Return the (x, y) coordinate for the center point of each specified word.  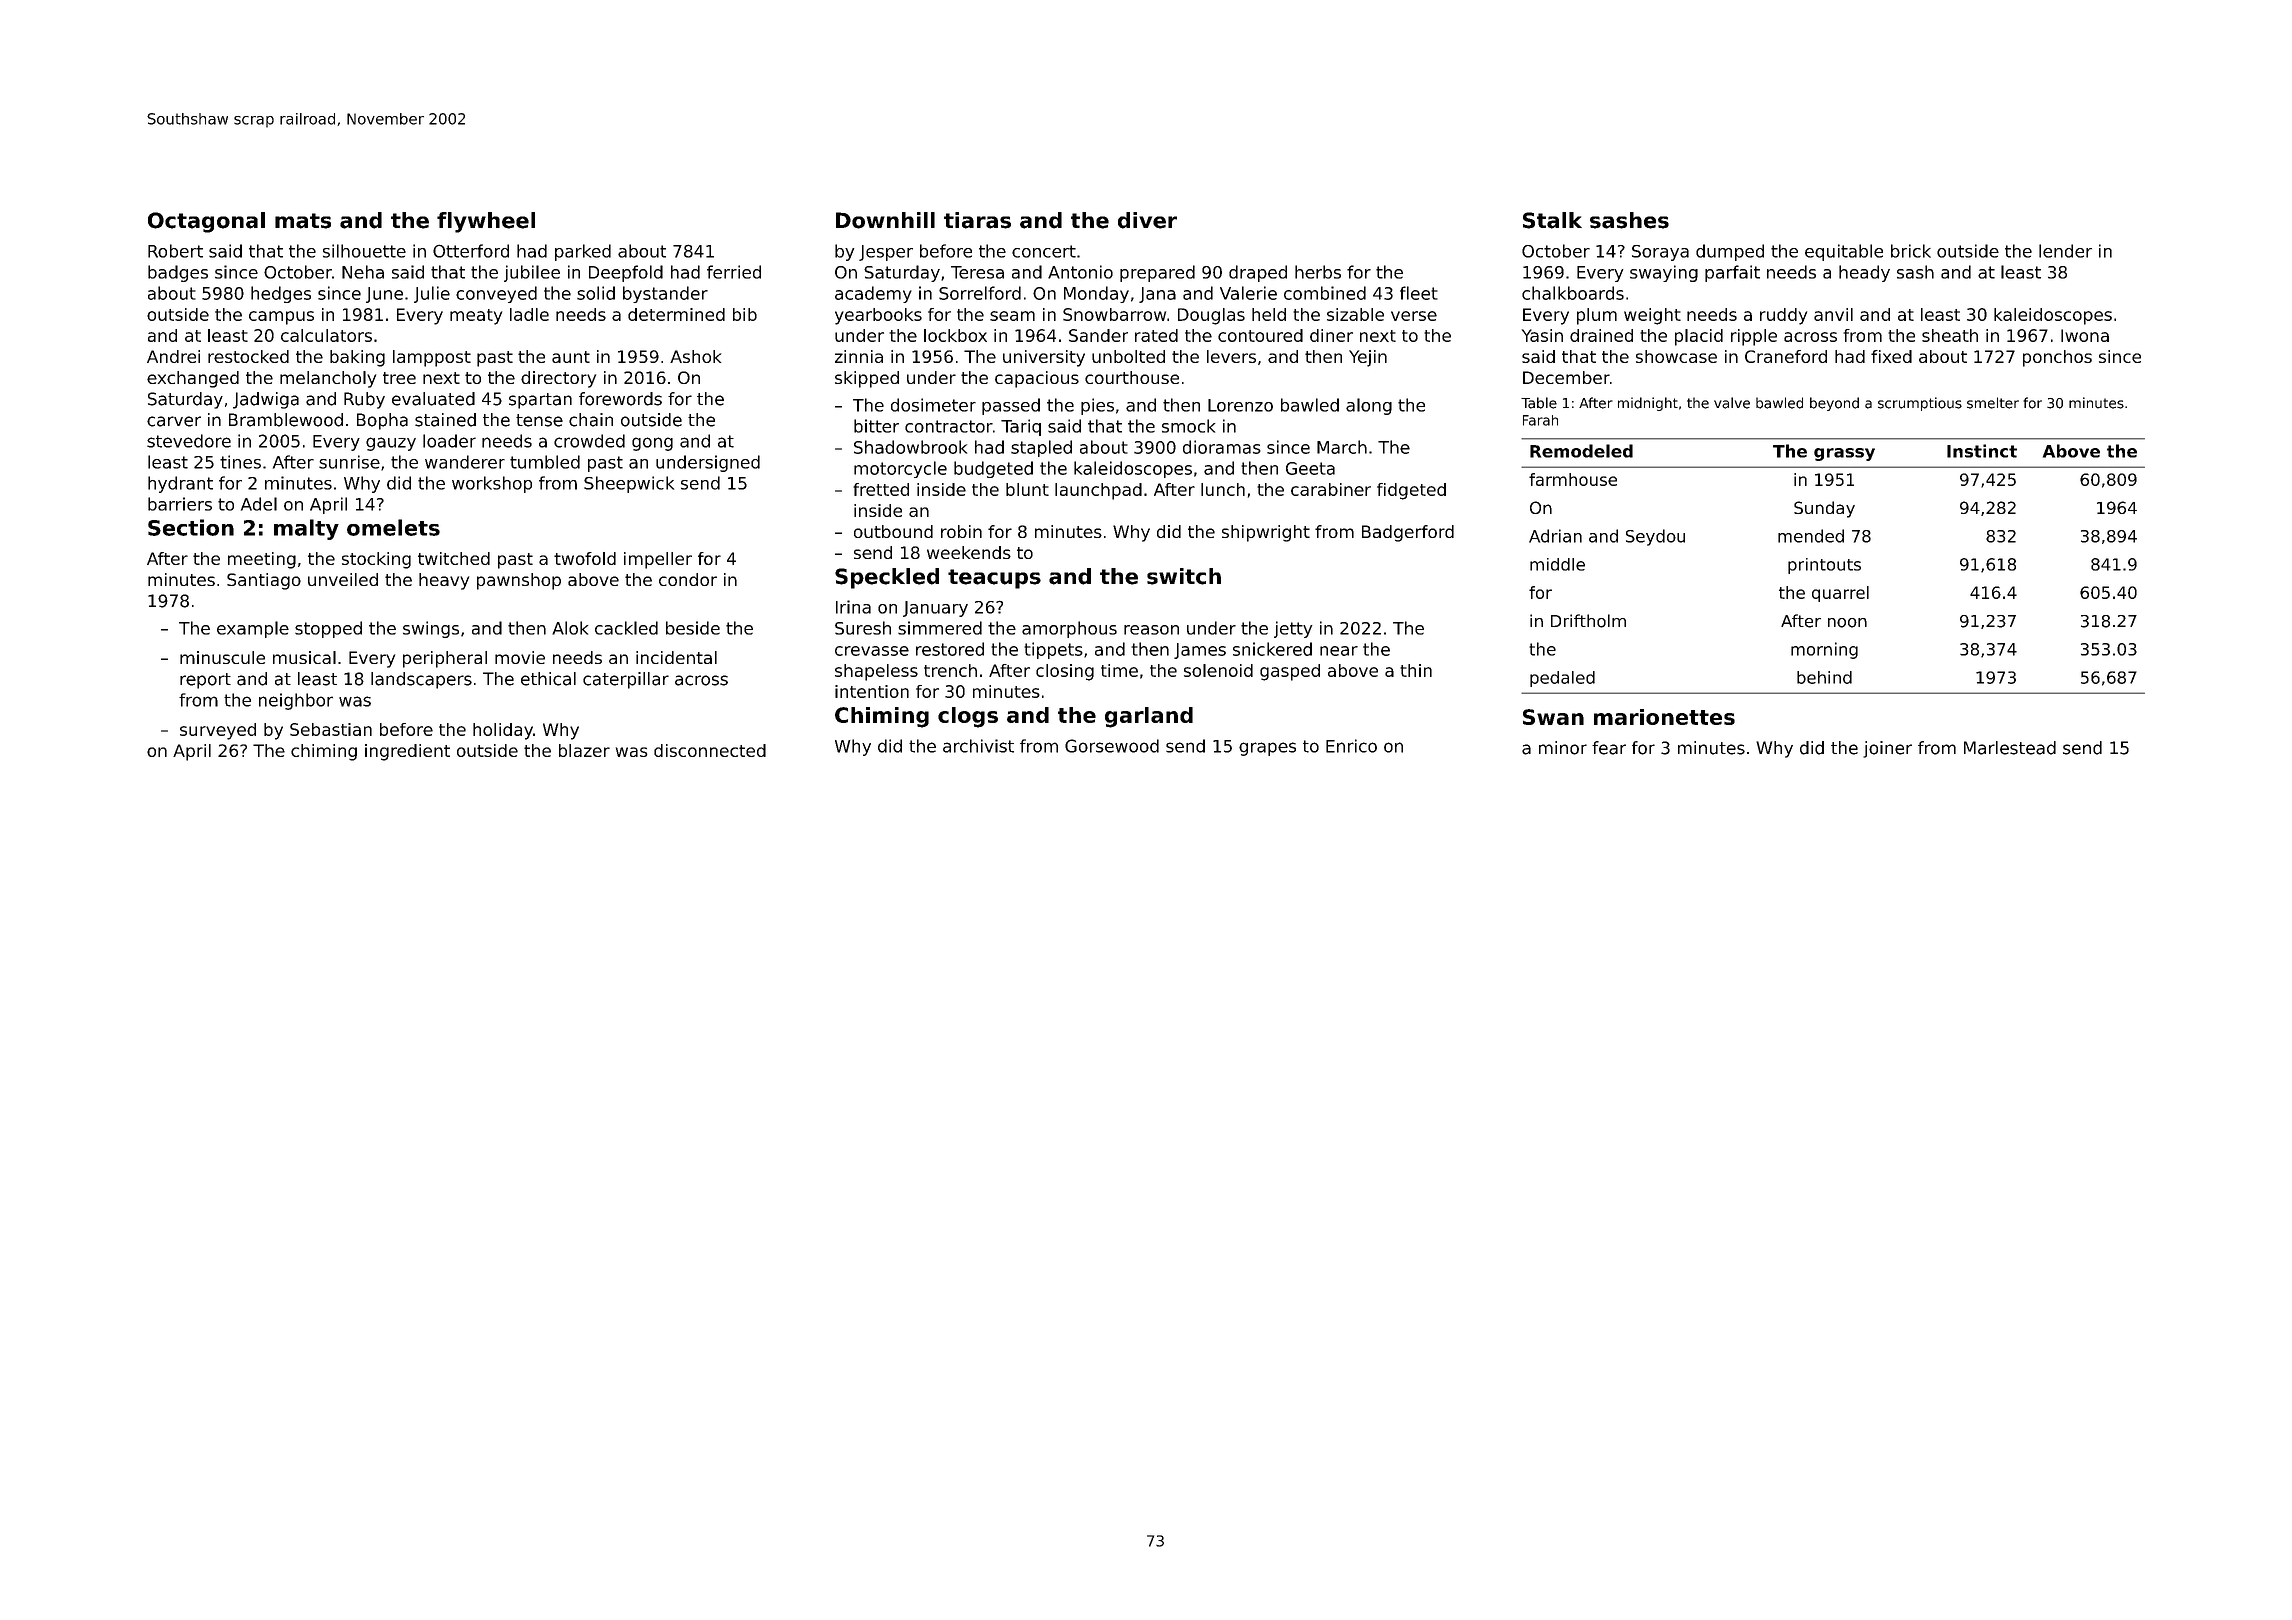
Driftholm (1588, 621)
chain (591, 420)
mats (303, 221)
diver (1147, 220)
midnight (1648, 404)
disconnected (710, 750)
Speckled (887, 578)
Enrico (1351, 746)
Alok (570, 628)
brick (1911, 251)
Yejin (1368, 358)
